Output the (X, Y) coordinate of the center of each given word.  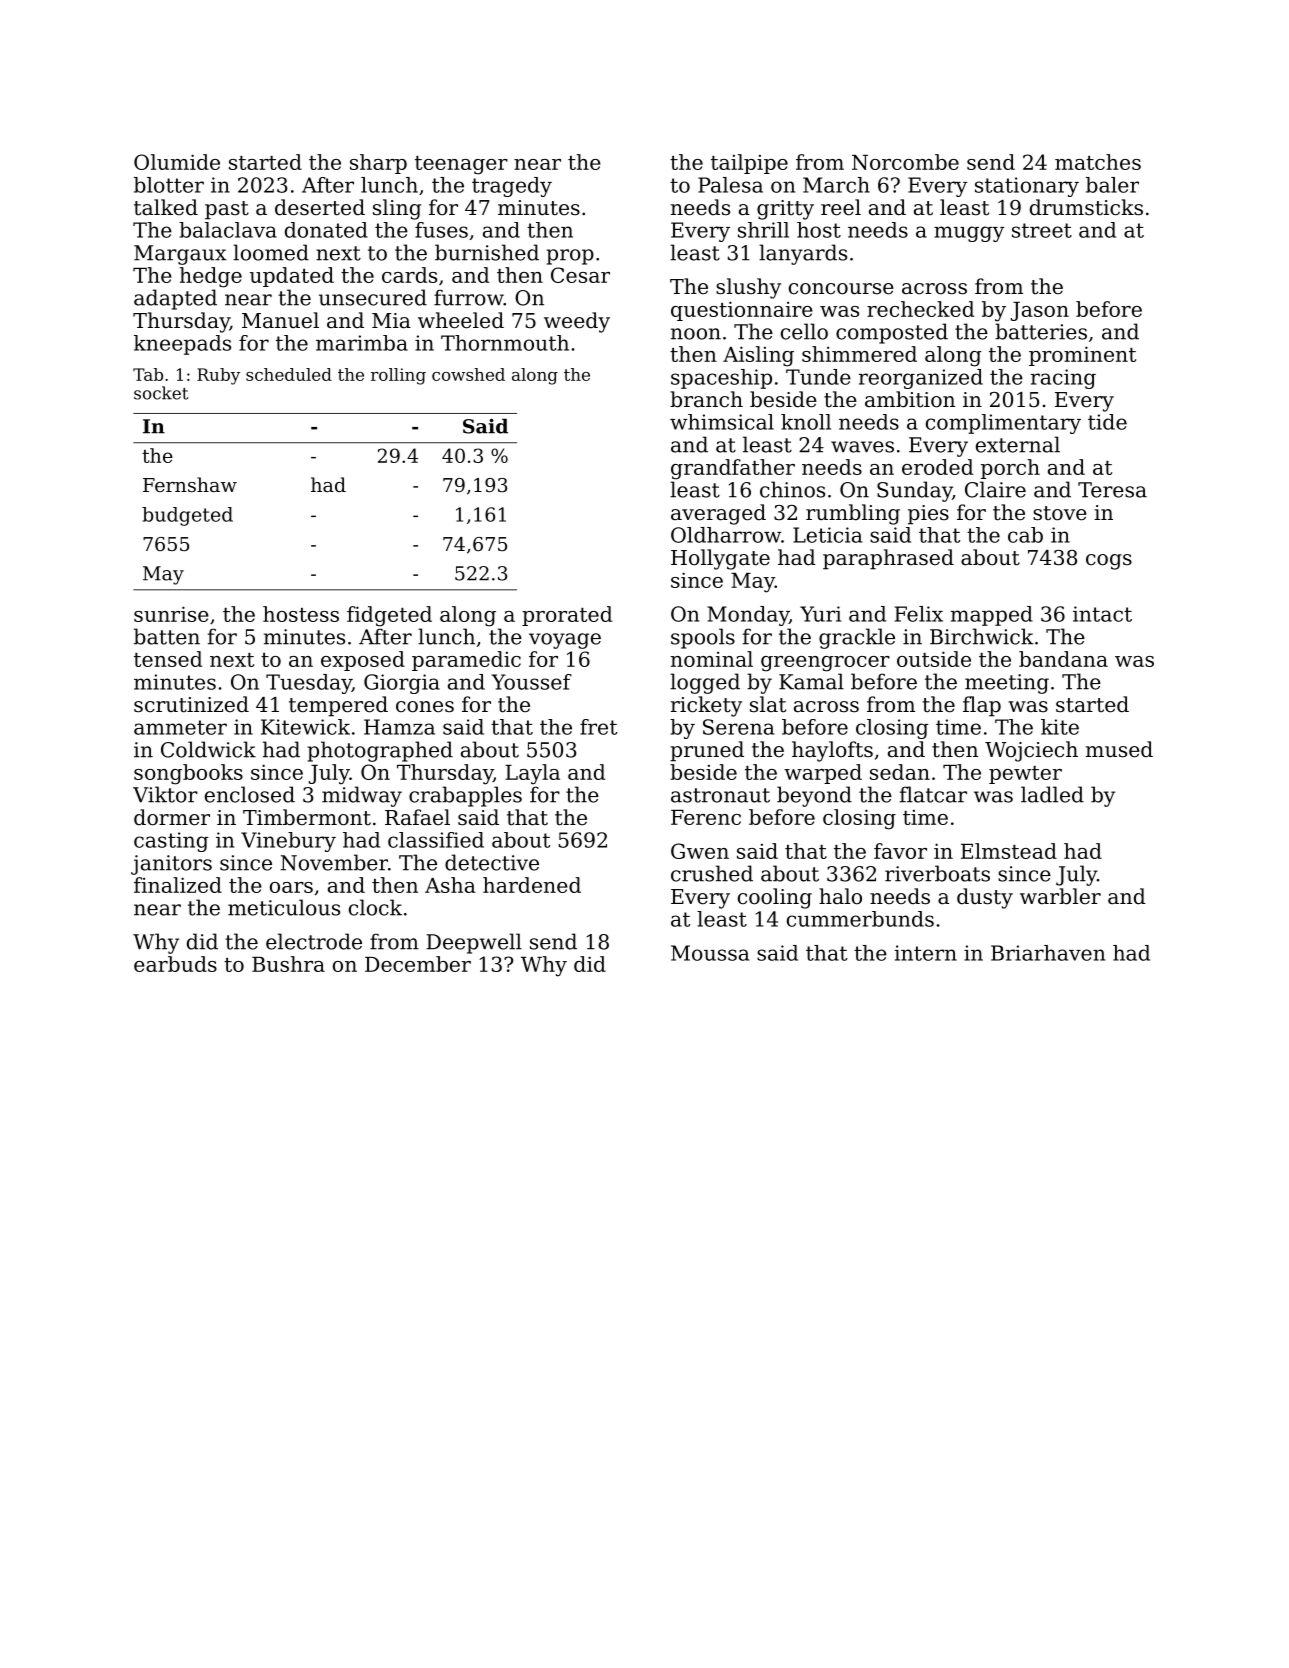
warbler (1060, 896)
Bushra (288, 964)
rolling (398, 376)
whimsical (722, 422)
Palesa (730, 185)
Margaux (180, 255)
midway (362, 796)
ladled (1052, 794)
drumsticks (1086, 207)
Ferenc (706, 817)
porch (1010, 469)
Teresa (1112, 490)
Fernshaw (190, 484)
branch (706, 399)
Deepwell (474, 943)
